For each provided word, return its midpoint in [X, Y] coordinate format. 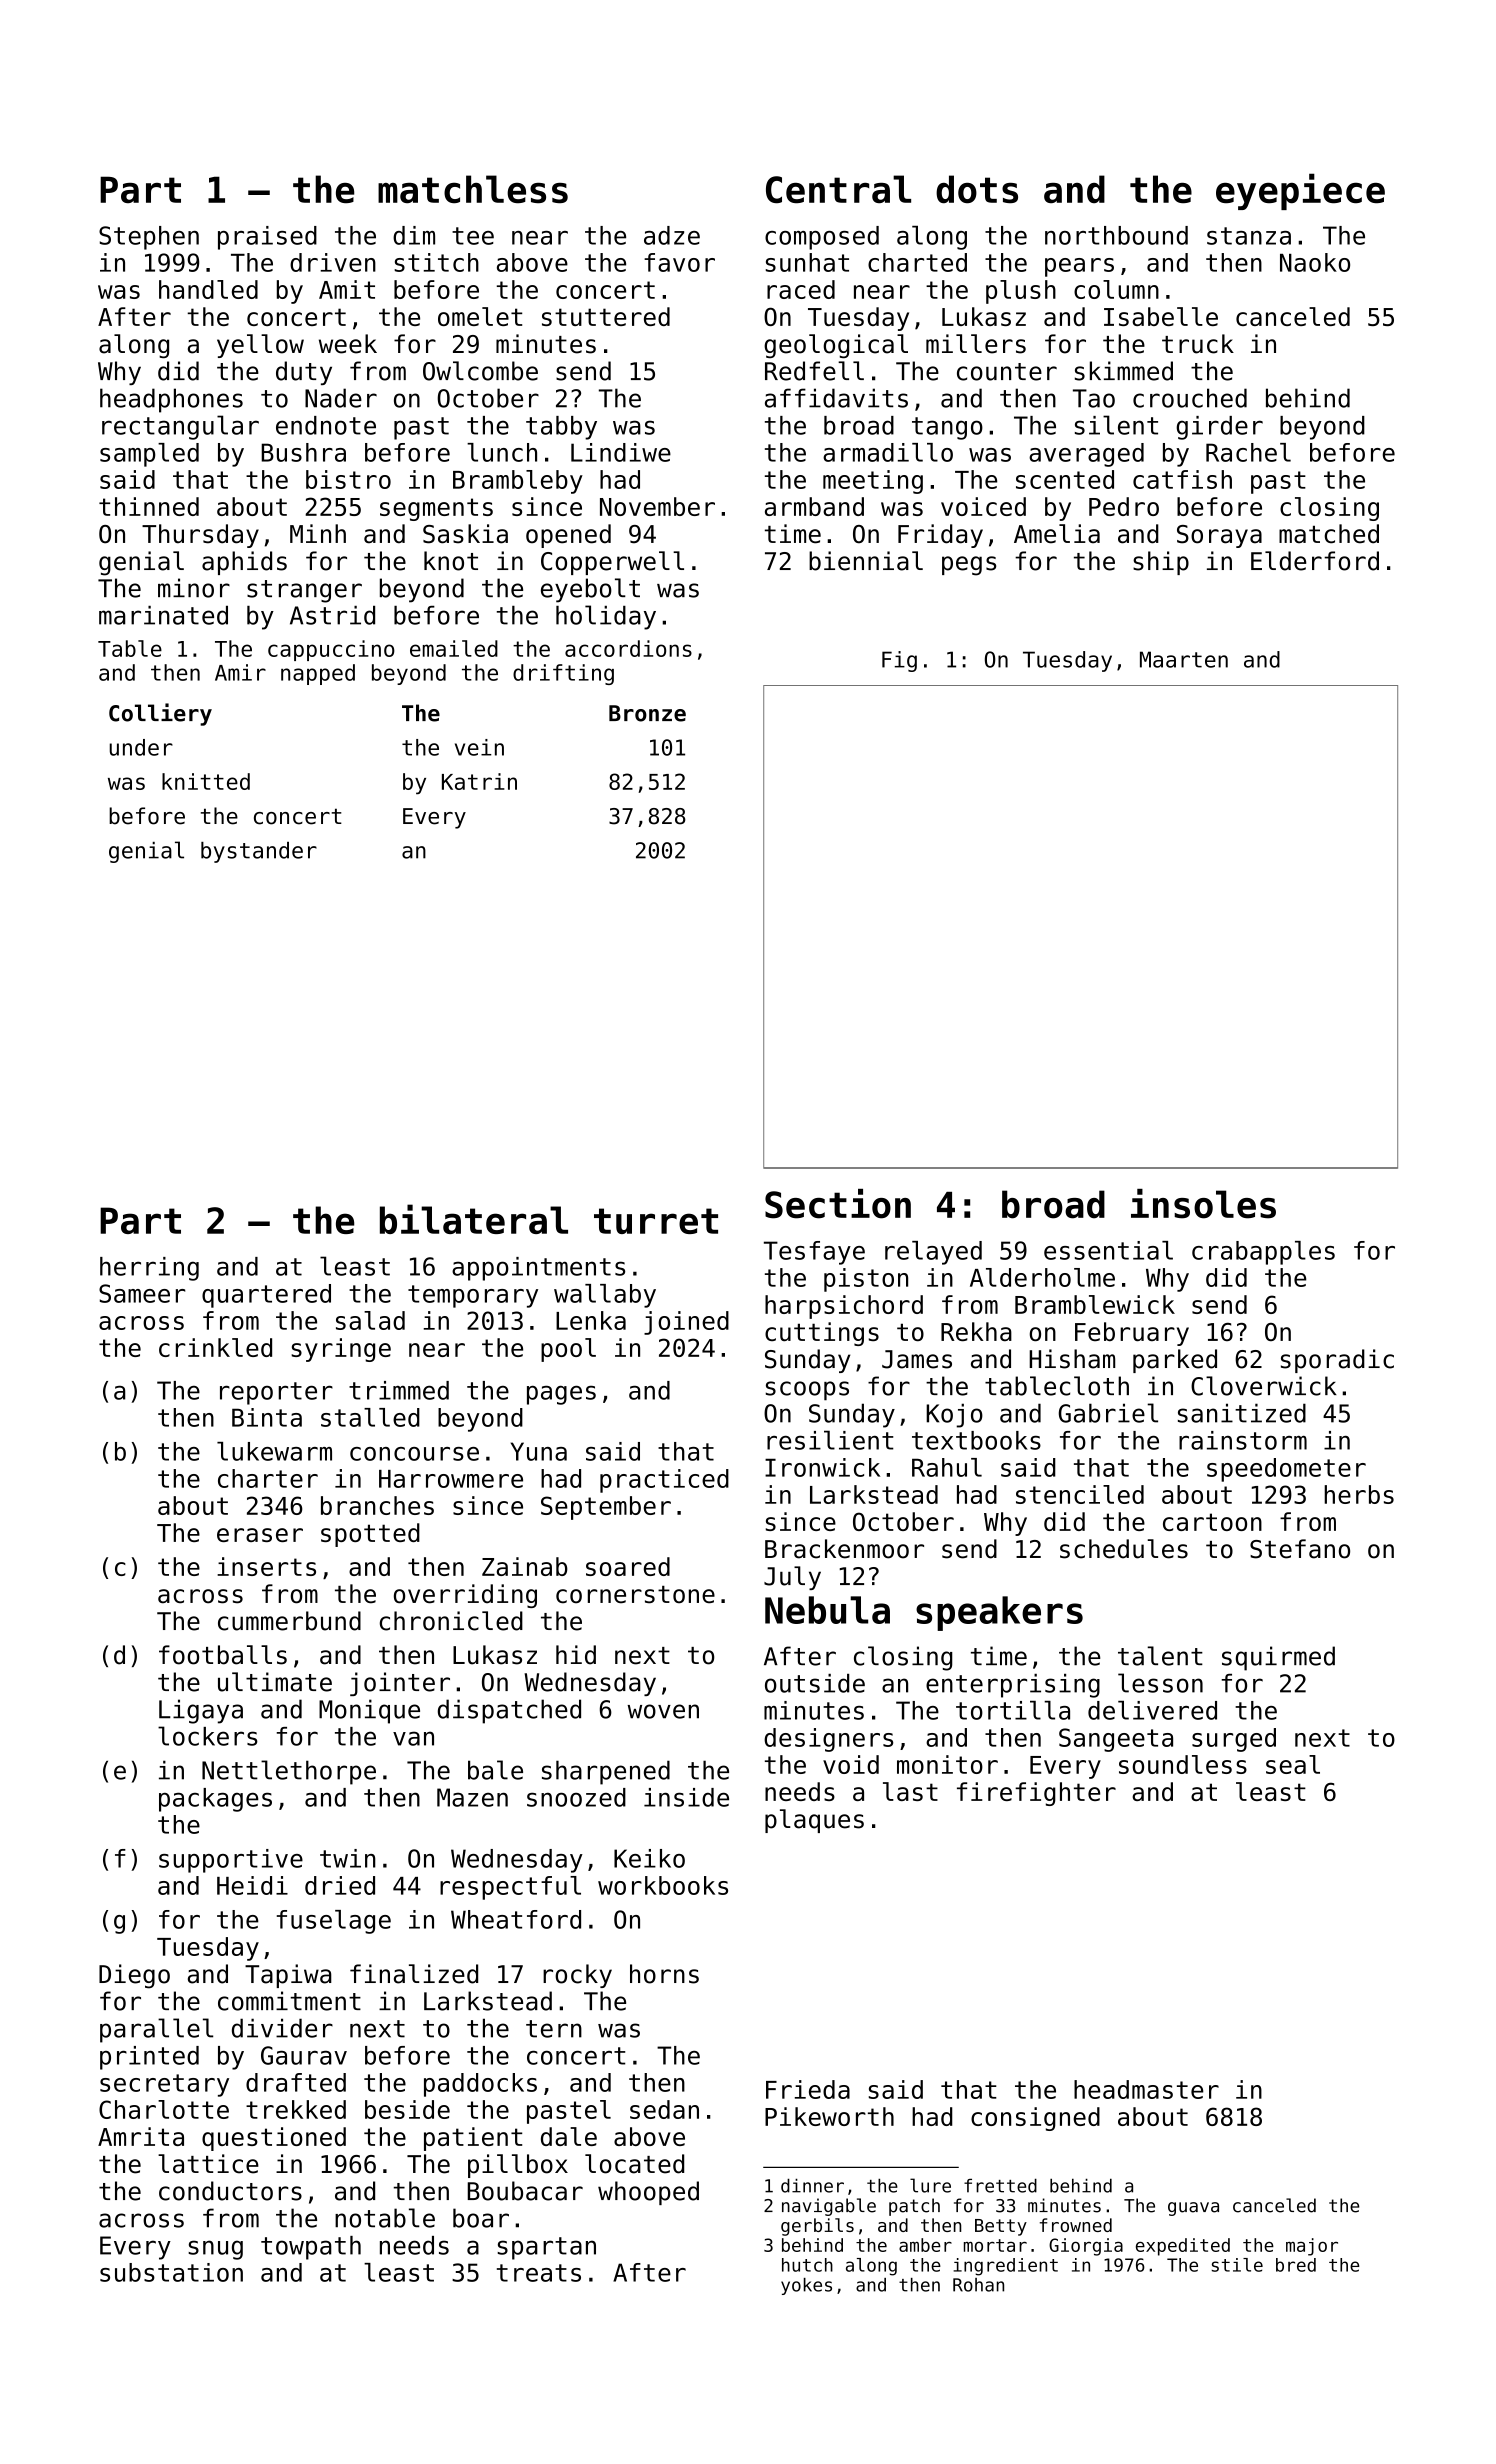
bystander [259, 852]
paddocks [480, 2085]
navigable [829, 2207]
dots [977, 189]
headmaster [1146, 2089]
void [851, 1764]
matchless [473, 189]
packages [215, 1800]
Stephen [149, 238]
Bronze [647, 713]
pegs [969, 566]
